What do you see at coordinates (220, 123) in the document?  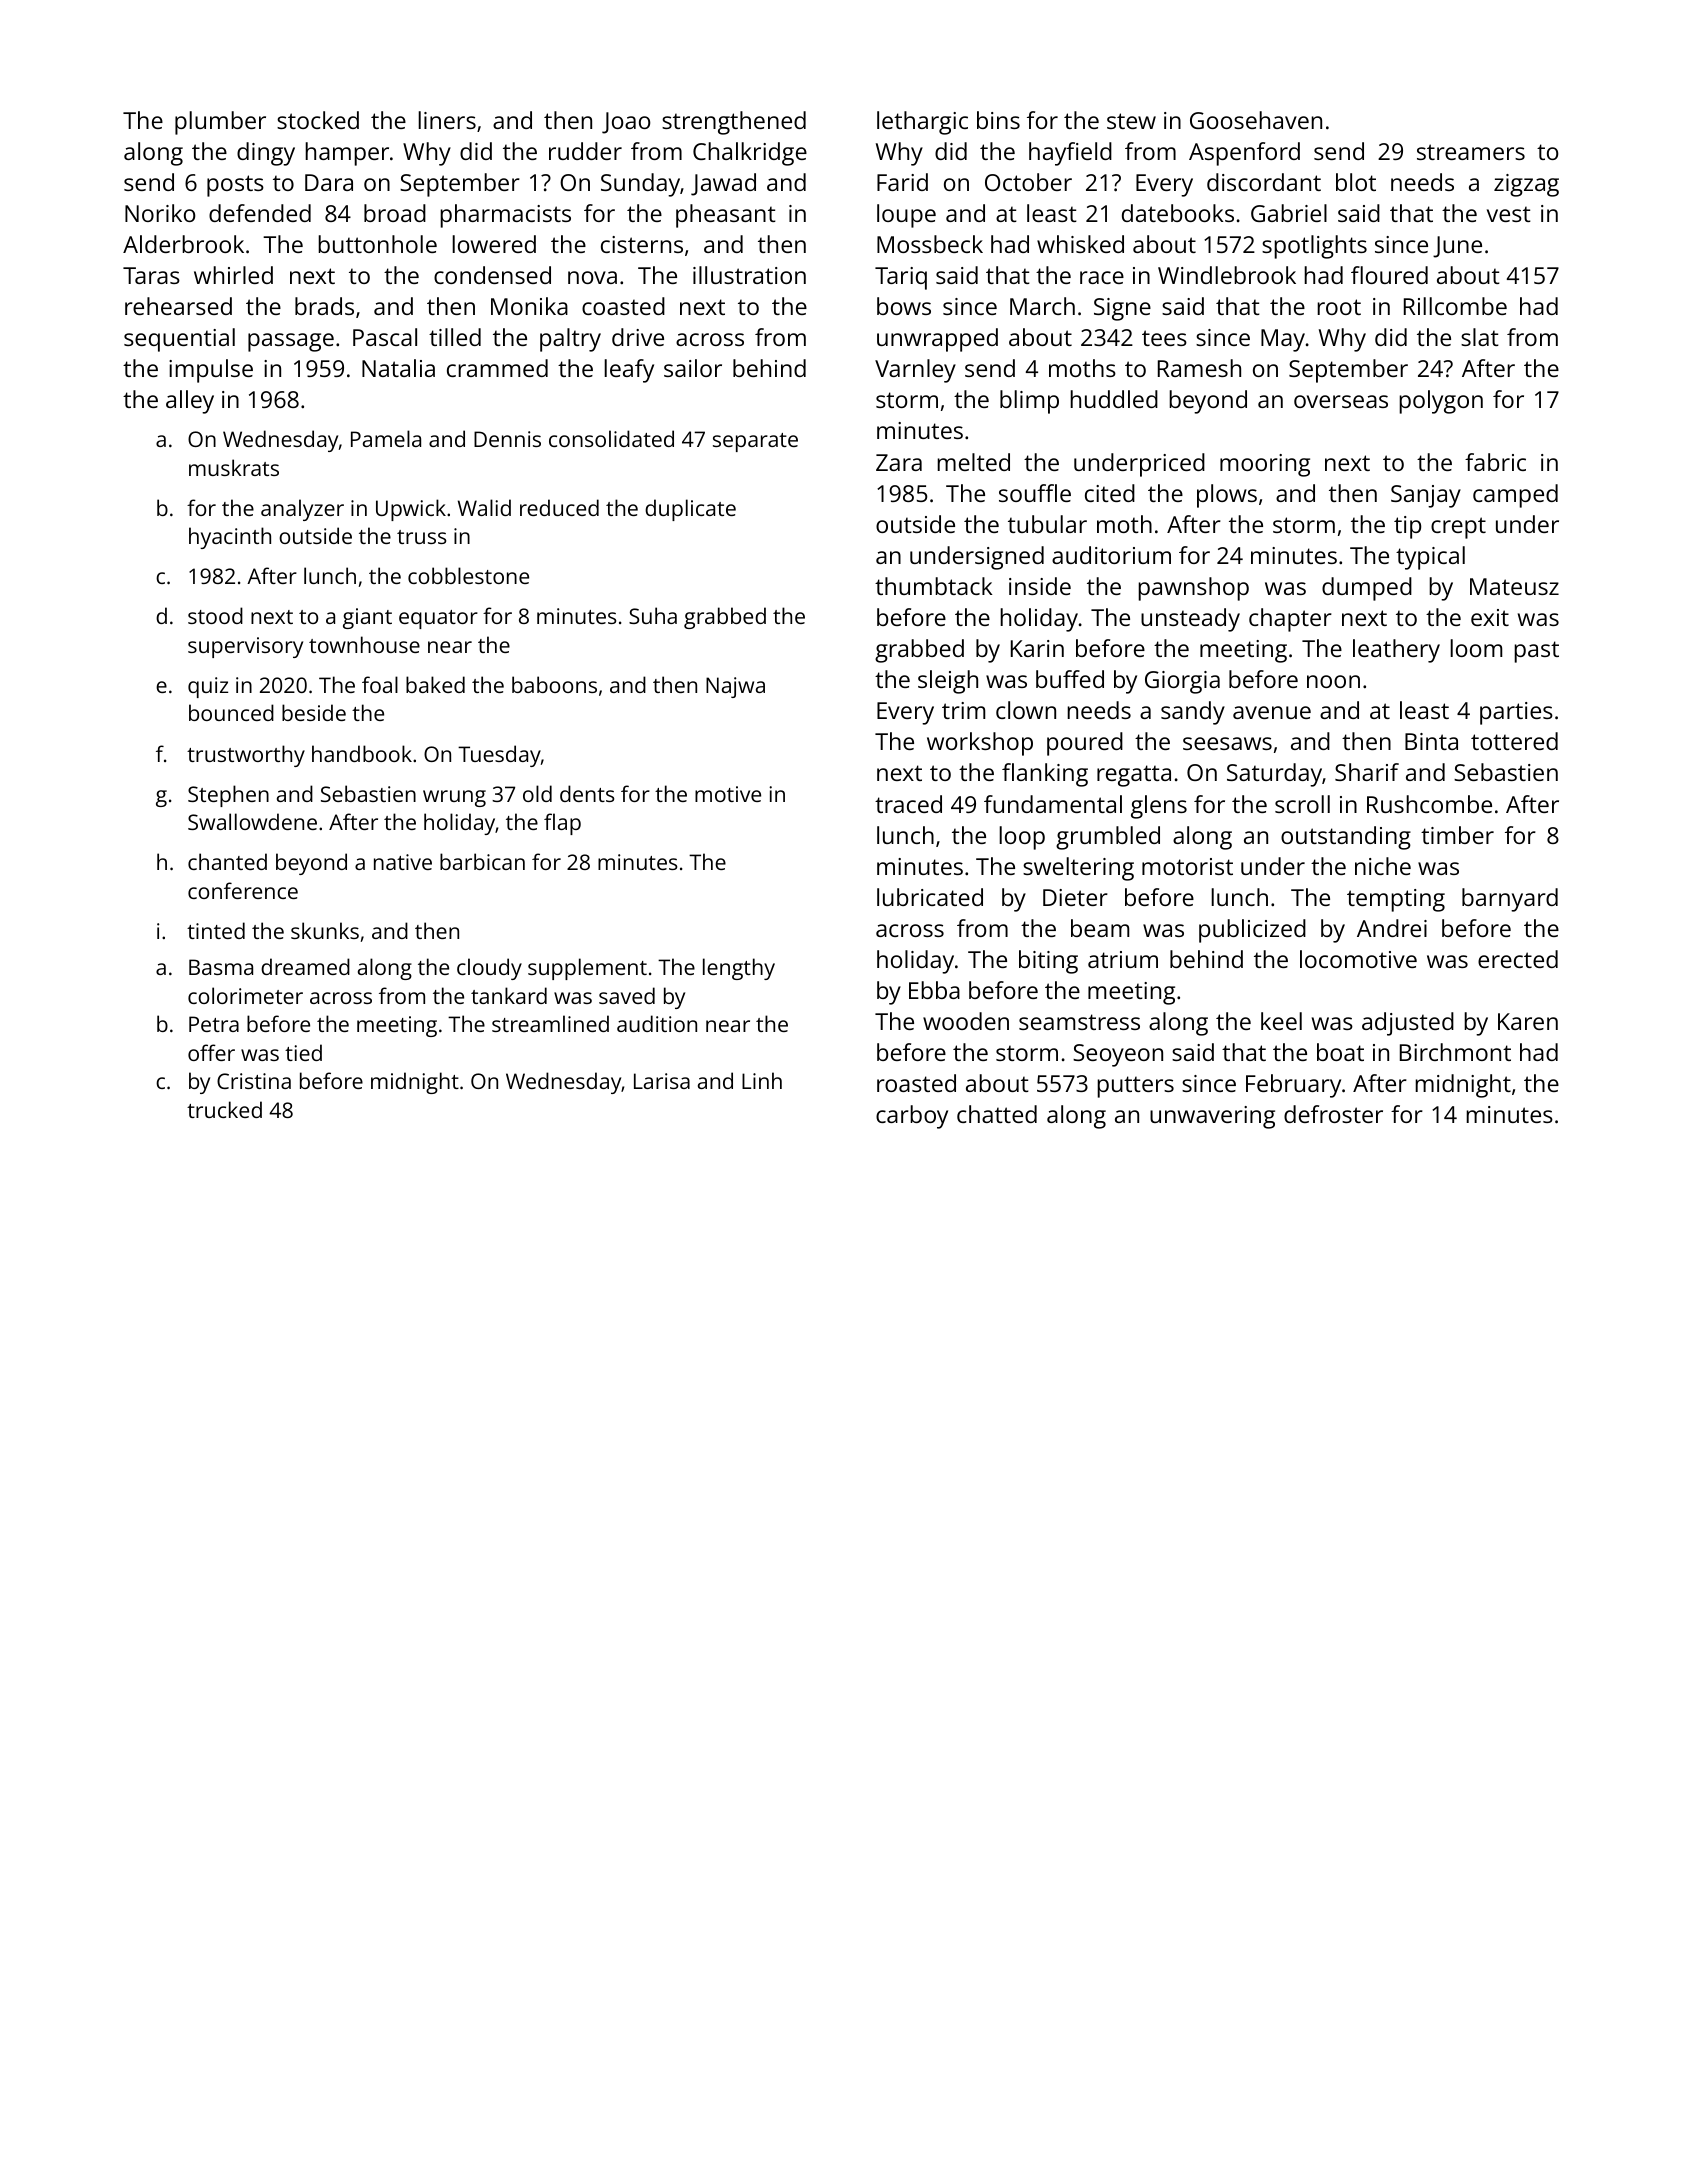 I see `plumber` at bounding box center [220, 123].
